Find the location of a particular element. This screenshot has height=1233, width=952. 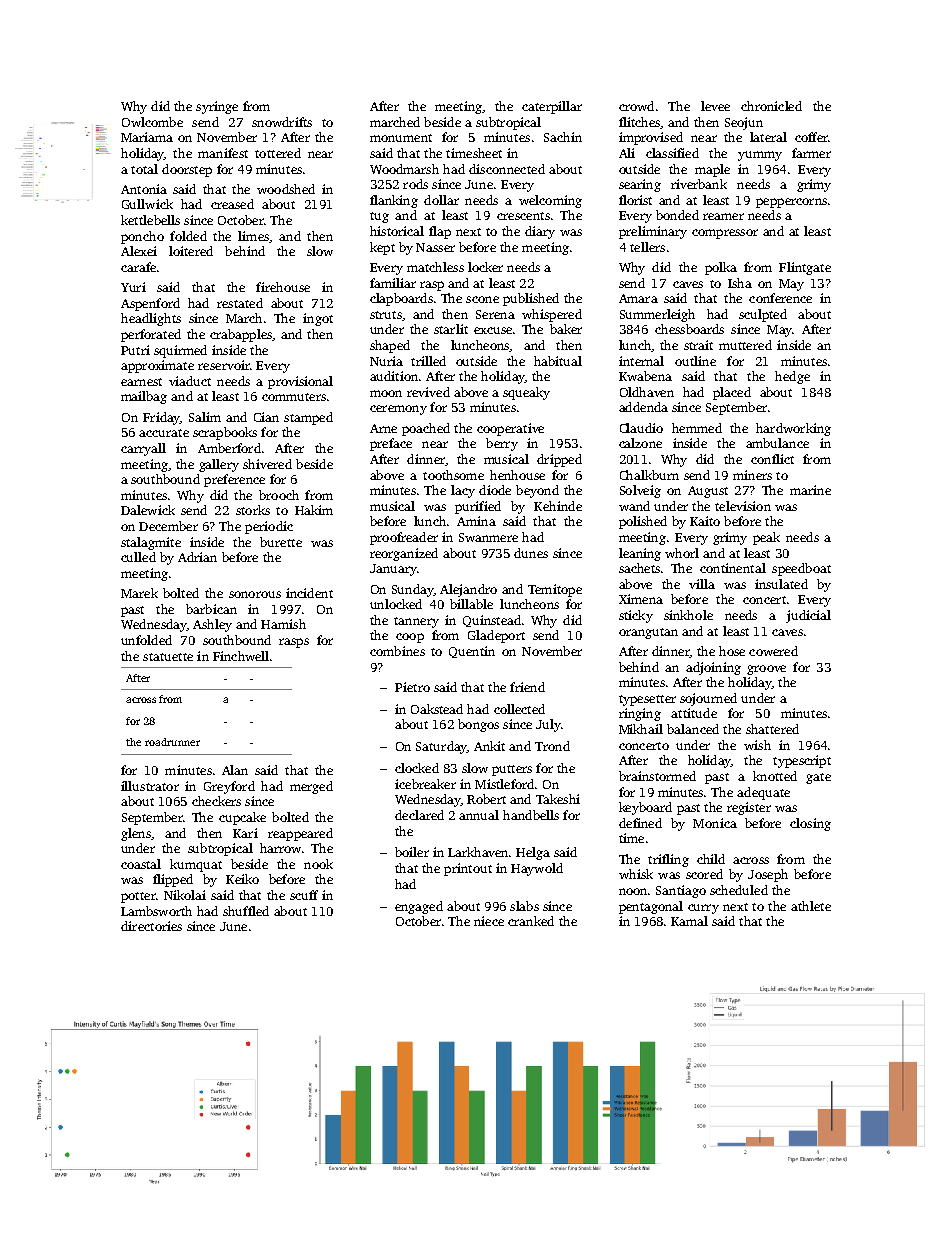

defined is located at coordinates (640, 823).
